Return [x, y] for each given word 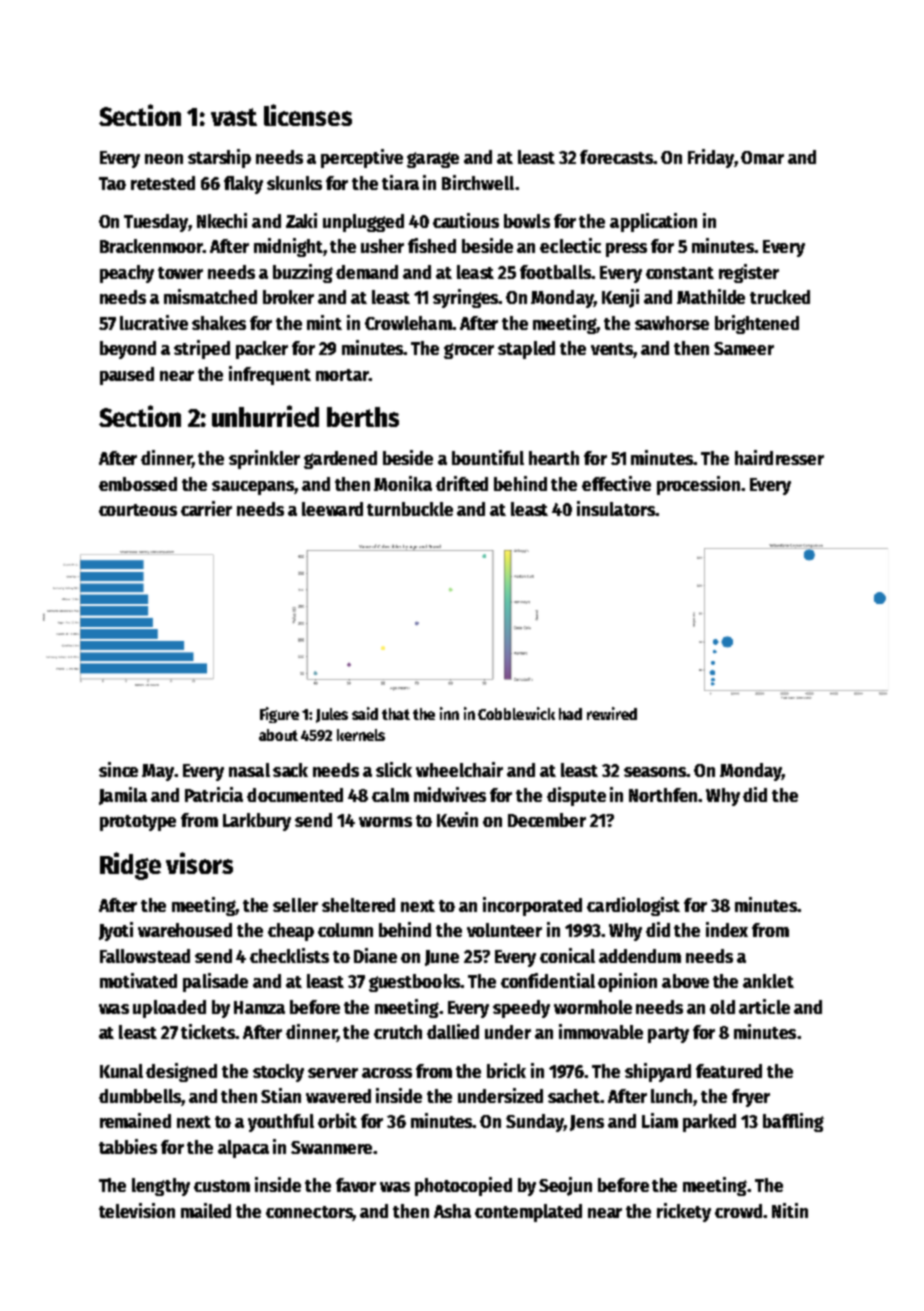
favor [356, 1185]
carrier [206, 508]
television [137, 1210]
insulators [616, 508]
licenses [308, 115]
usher [382, 246]
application [653, 222]
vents [612, 350]
